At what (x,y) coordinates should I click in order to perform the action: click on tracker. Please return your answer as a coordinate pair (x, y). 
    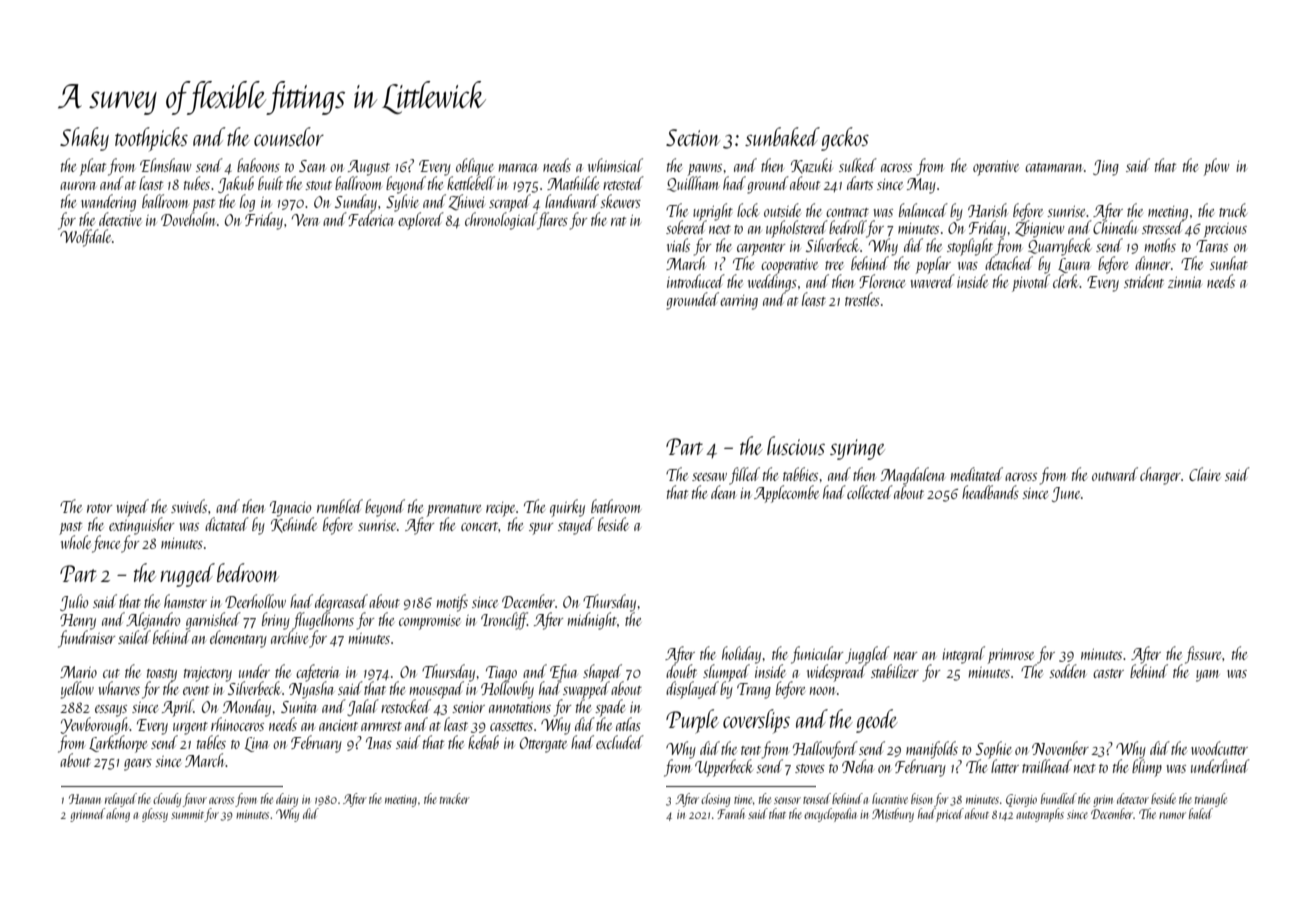
    Looking at the image, I should click on (455, 798).
